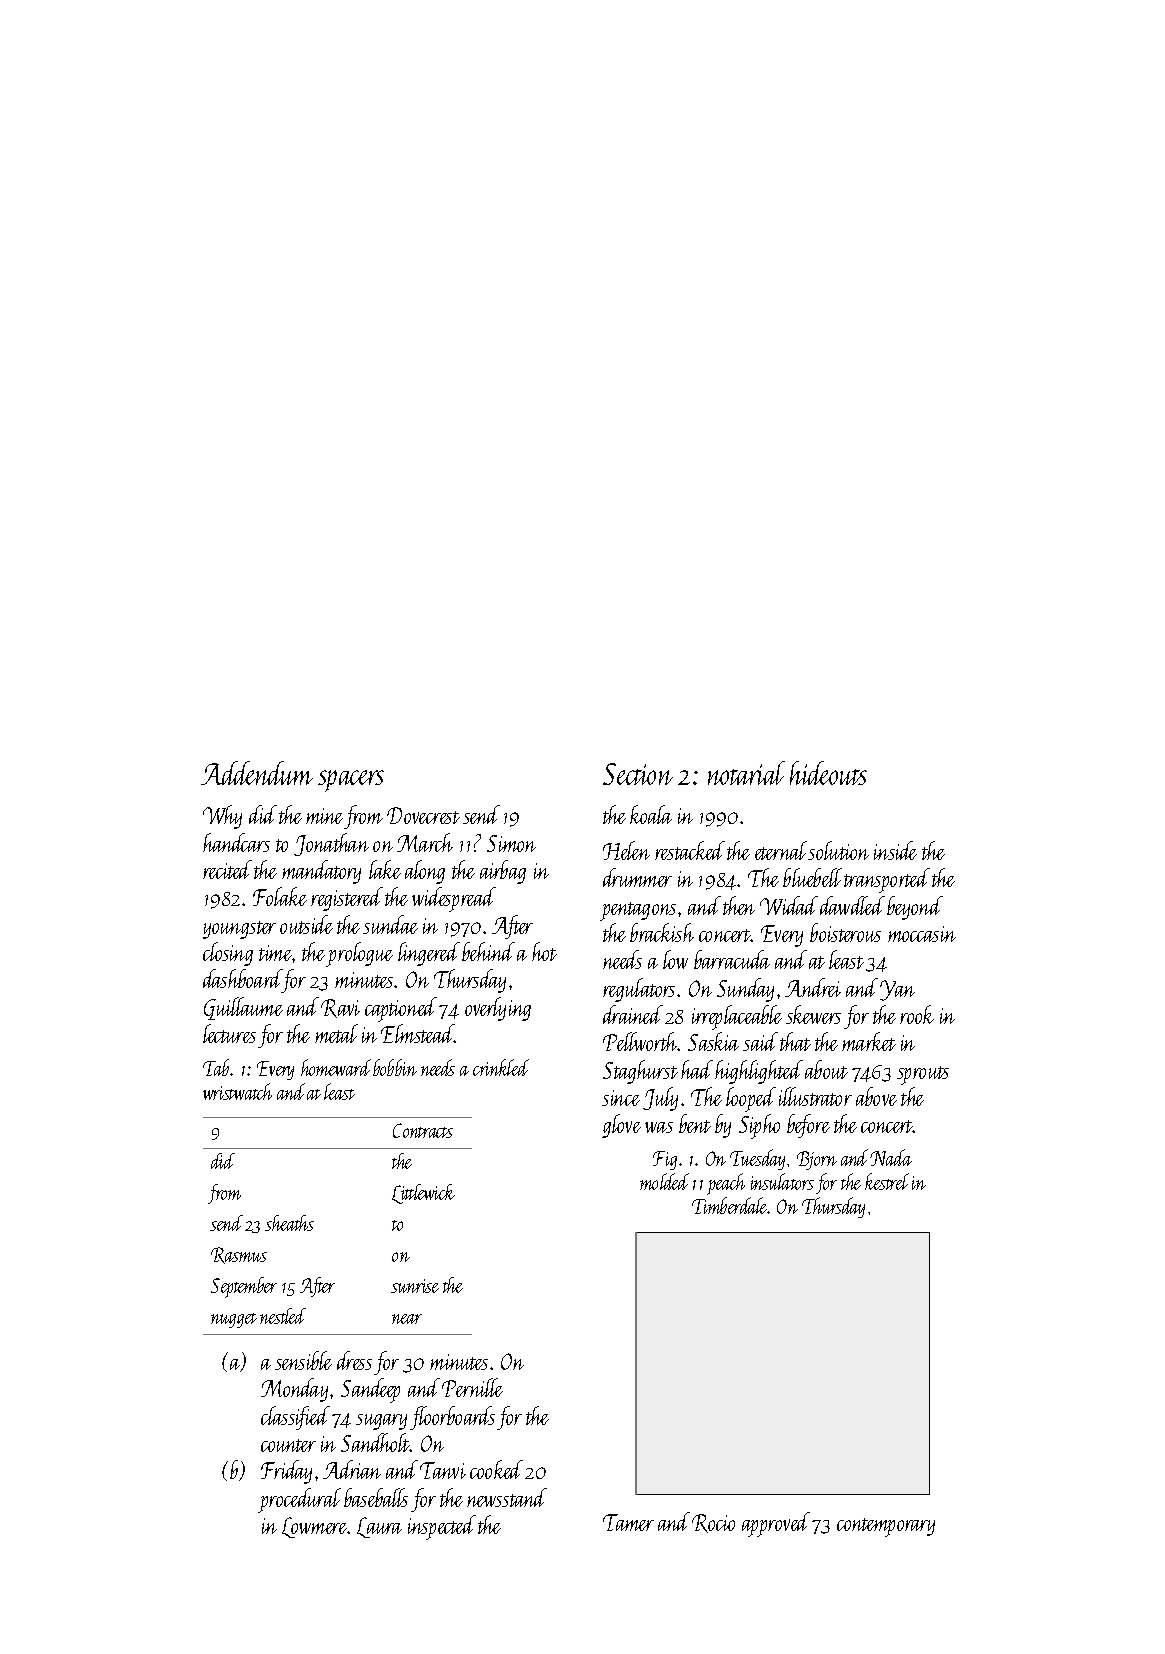 The height and width of the screenshot is (1654, 1165). I want to click on molded, so click(664, 1181).
